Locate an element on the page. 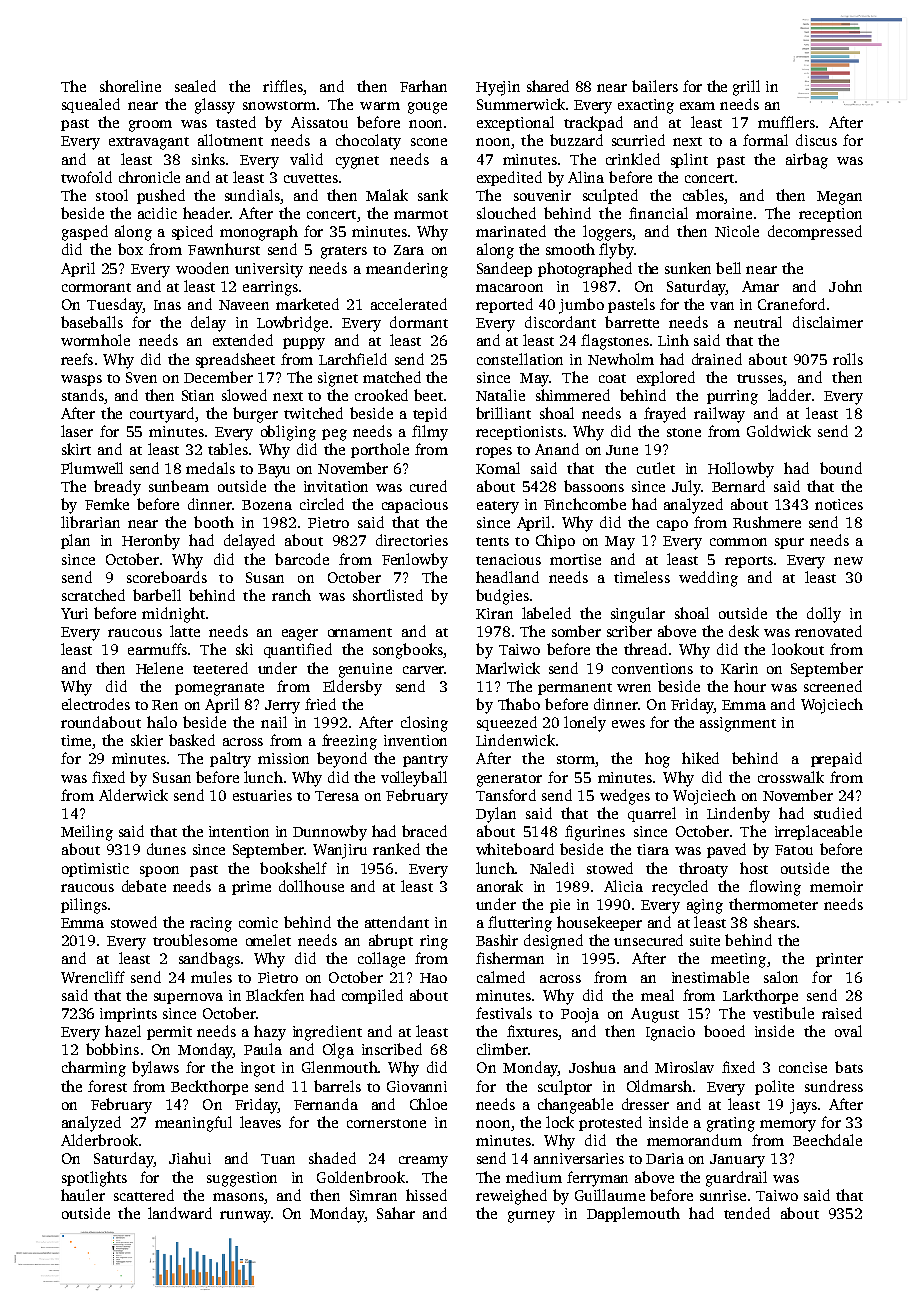  cuvettes is located at coordinates (311, 178).
